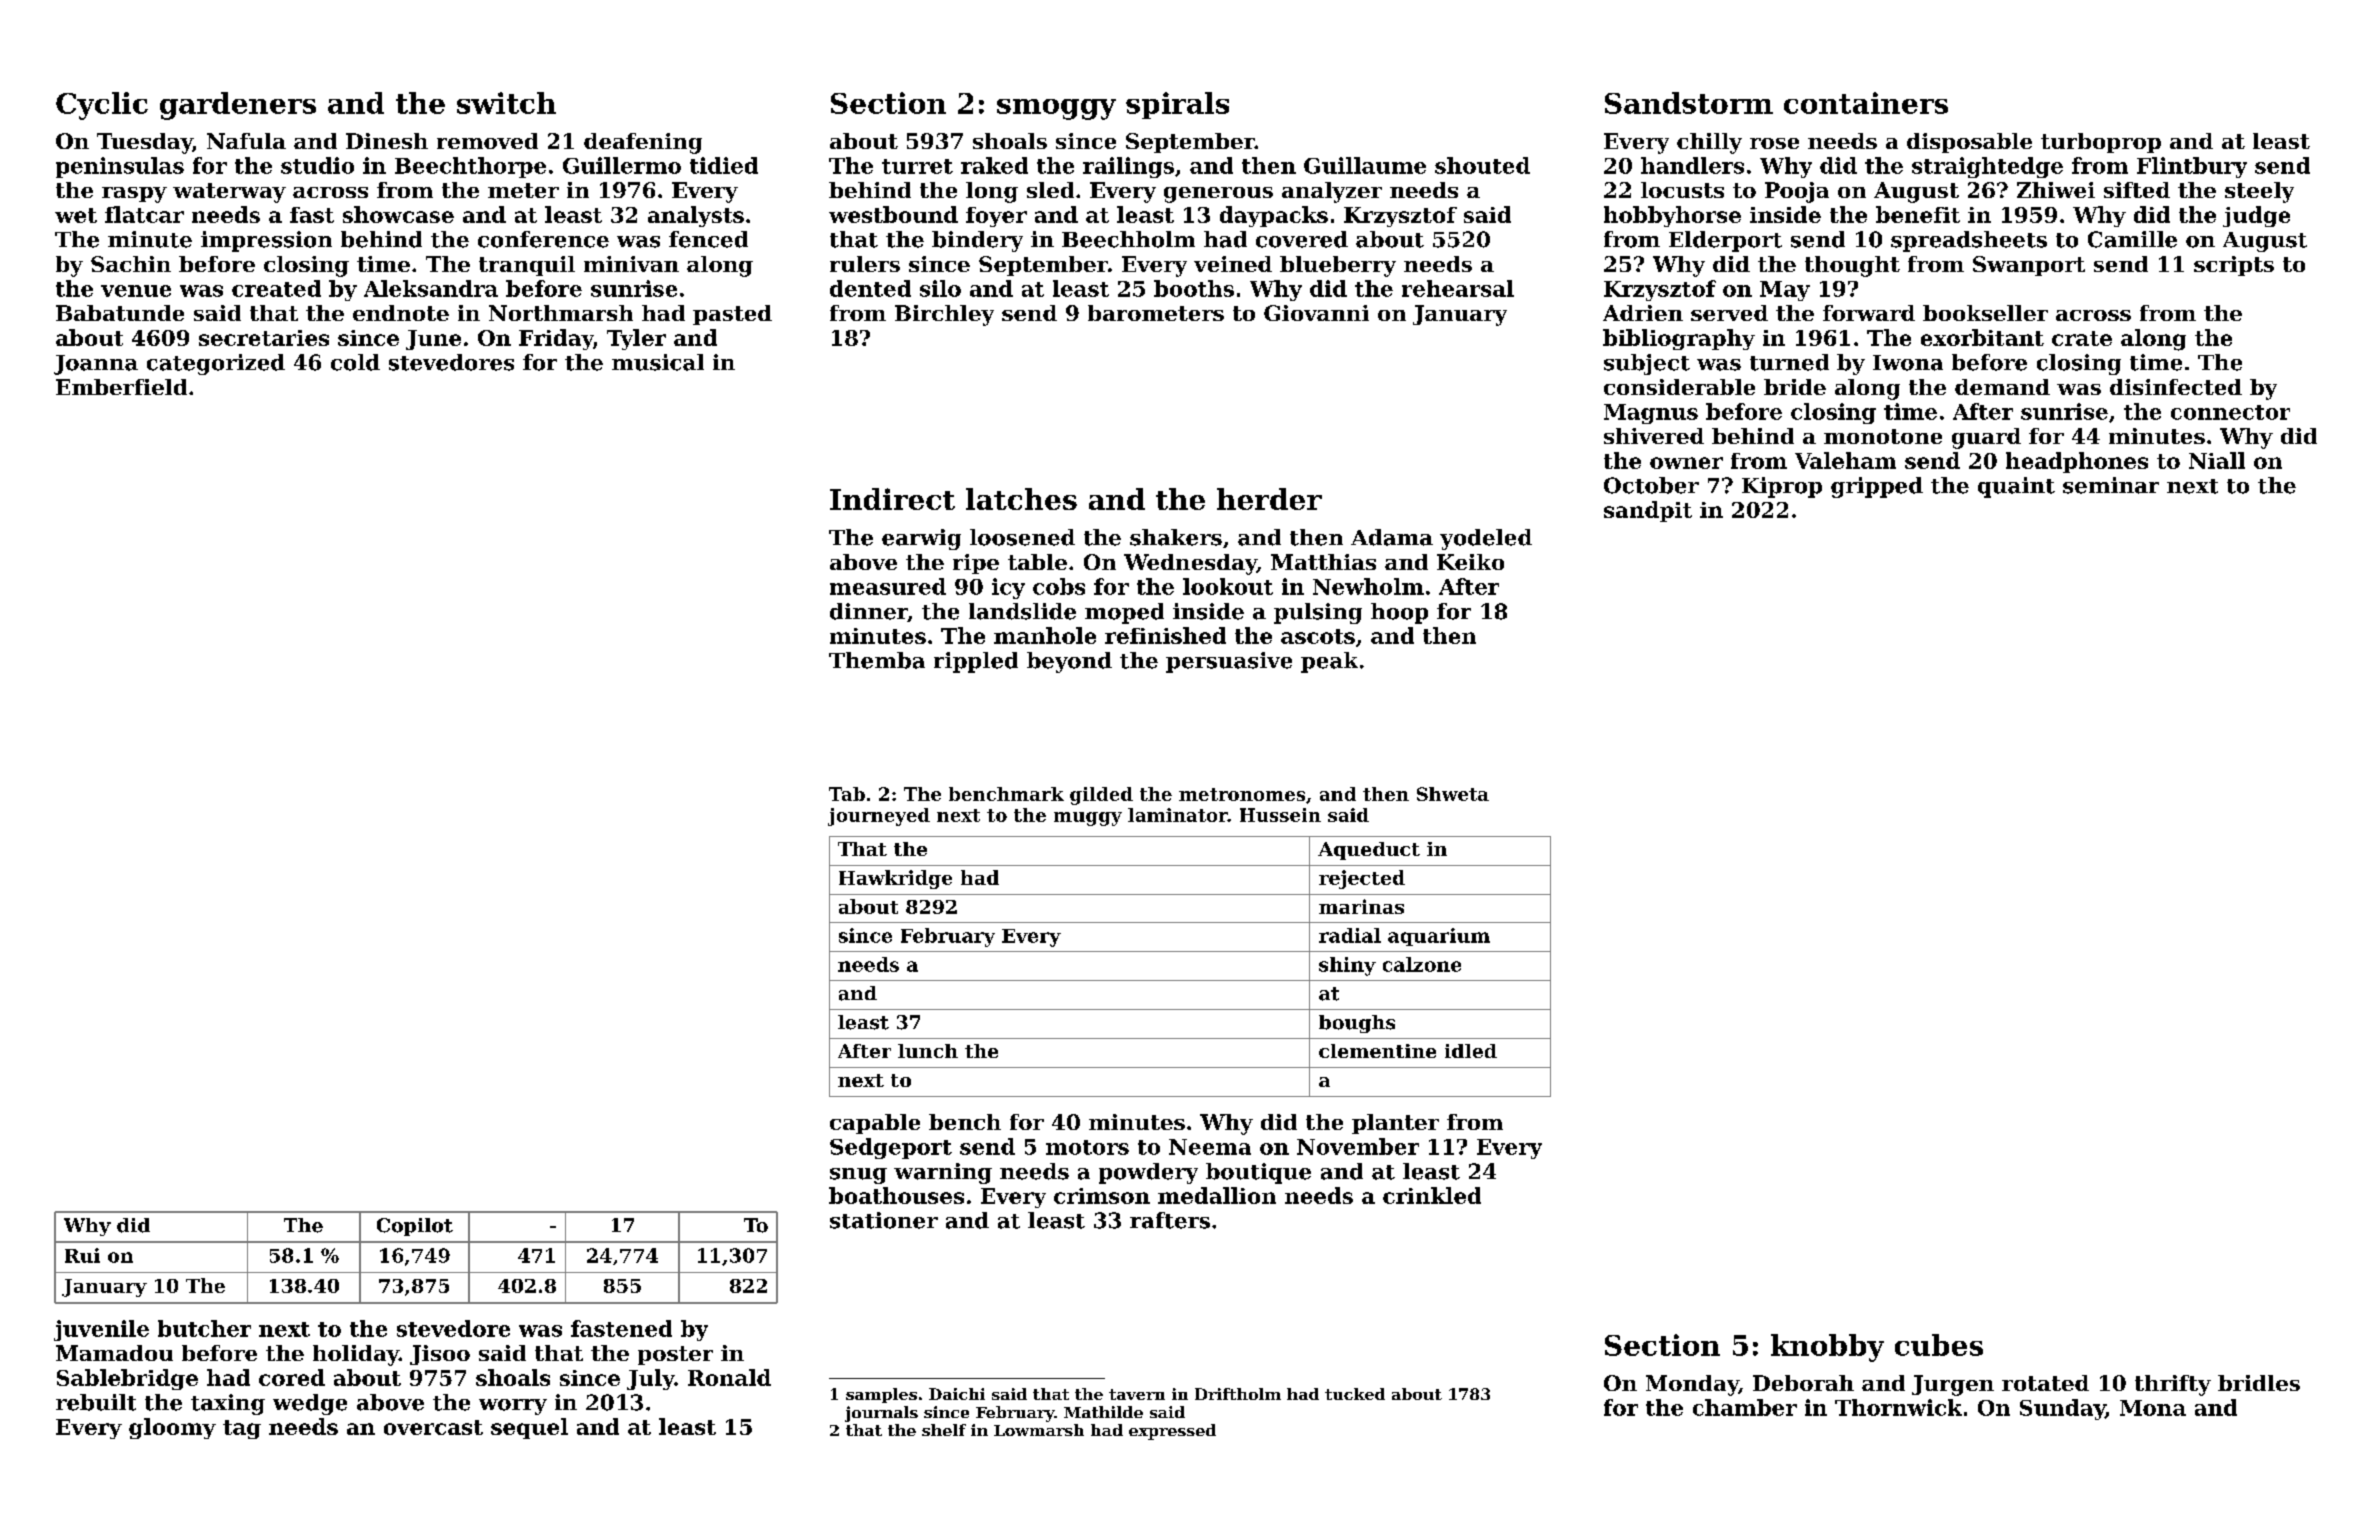 This page has width=2380, height=1540. What do you see at coordinates (1399, 613) in the page?
I see `hoop` at bounding box center [1399, 613].
